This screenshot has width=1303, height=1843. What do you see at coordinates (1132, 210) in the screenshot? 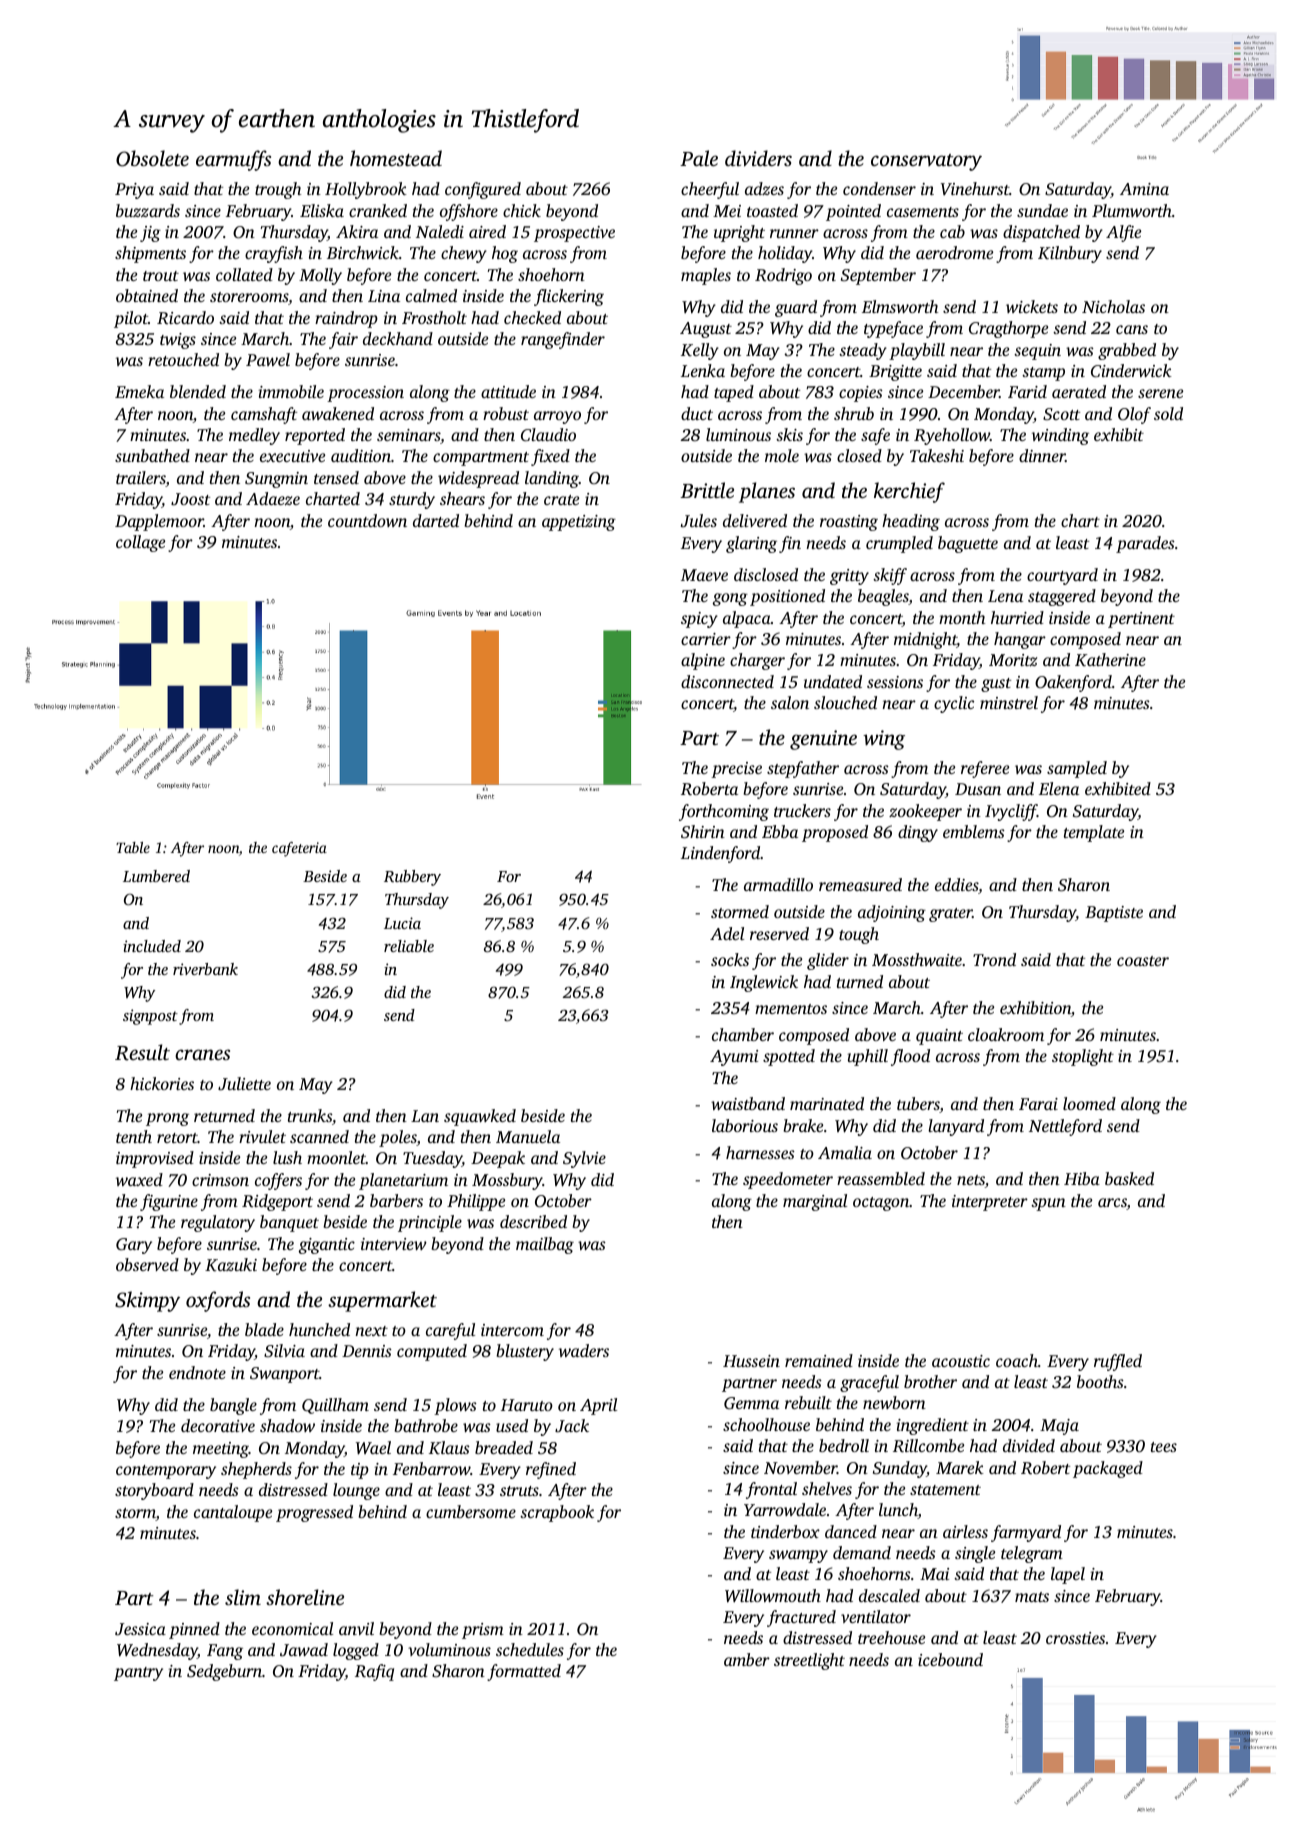
I see `Plumworth` at bounding box center [1132, 210].
